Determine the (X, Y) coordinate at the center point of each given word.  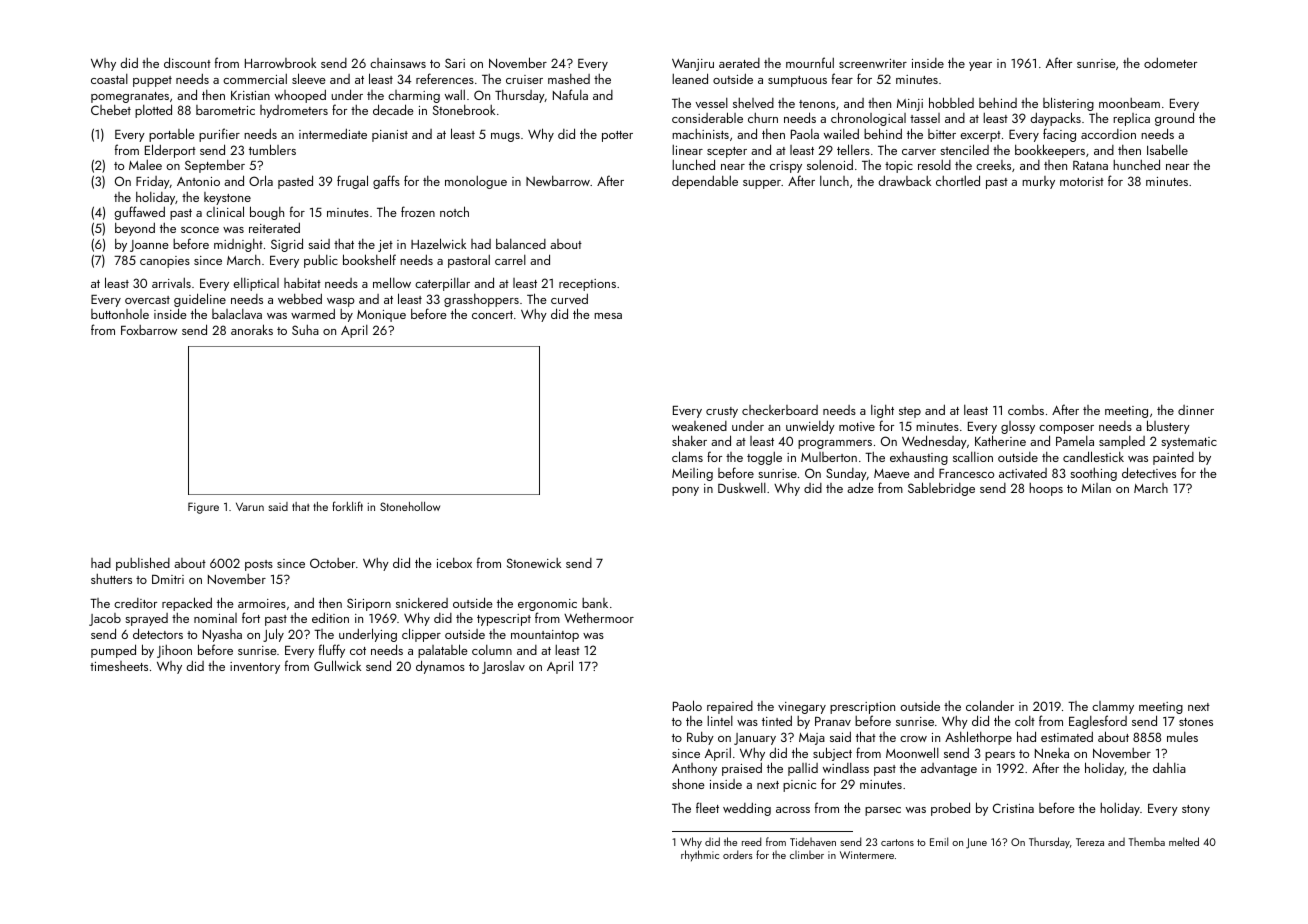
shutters (111, 579)
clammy (1113, 707)
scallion (973, 457)
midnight (238, 245)
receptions (587, 285)
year (980, 66)
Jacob (105, 619)
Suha (305, 330)
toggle (764, 458)
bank (595, 603)
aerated (739, 63)
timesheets (119, 666)
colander (990, 705)
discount (187, 62)
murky (1038, 182)
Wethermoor (599, 618)
